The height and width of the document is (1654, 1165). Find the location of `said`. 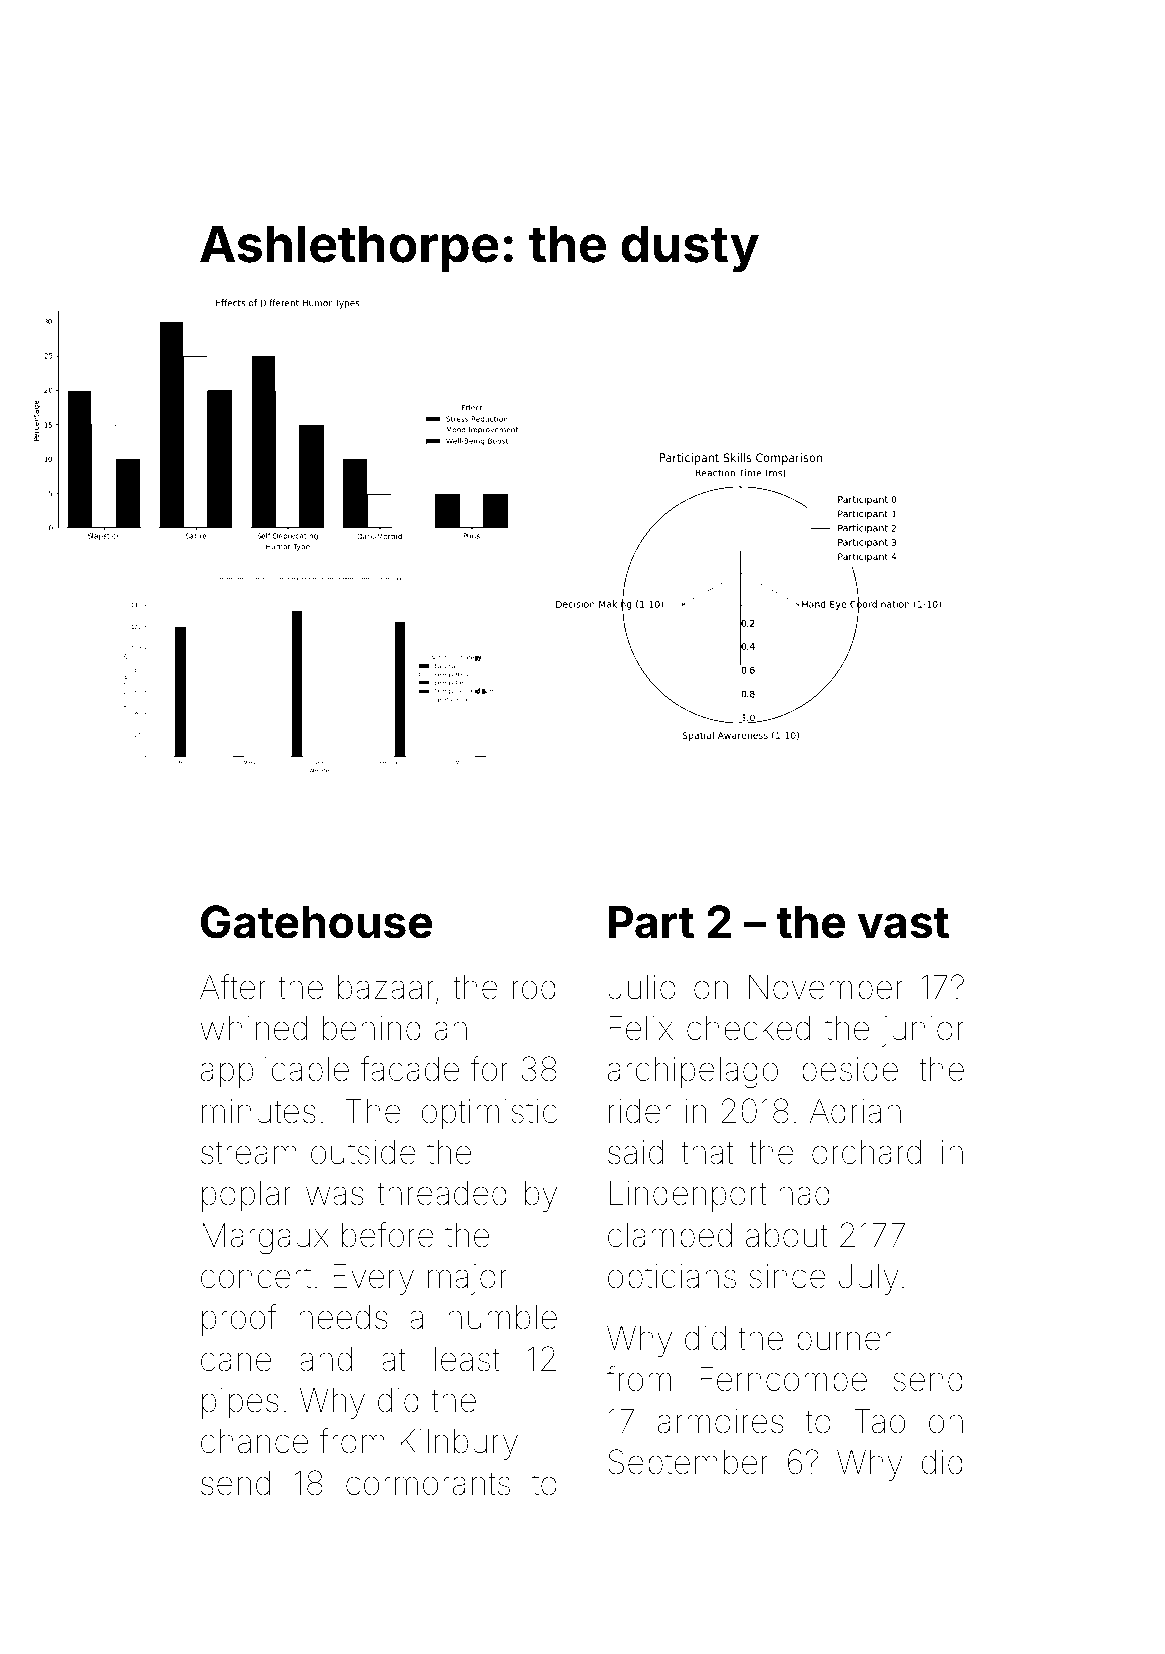

said is located at coordinates (635, 1152).
